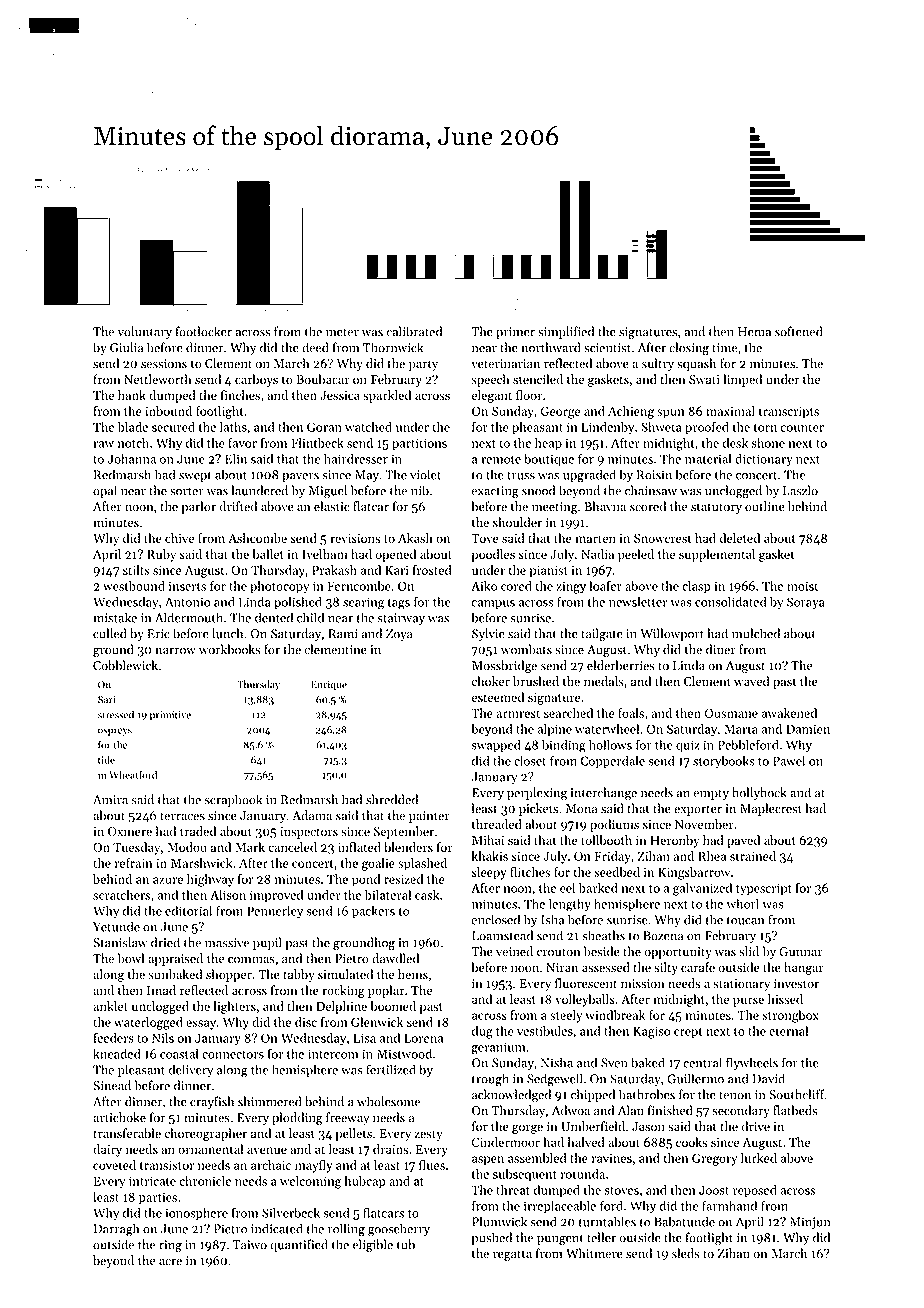 This document has height=1308, width=924. Describe the element at coordinates (315, 347) in the document. I see `deed` at that location.
